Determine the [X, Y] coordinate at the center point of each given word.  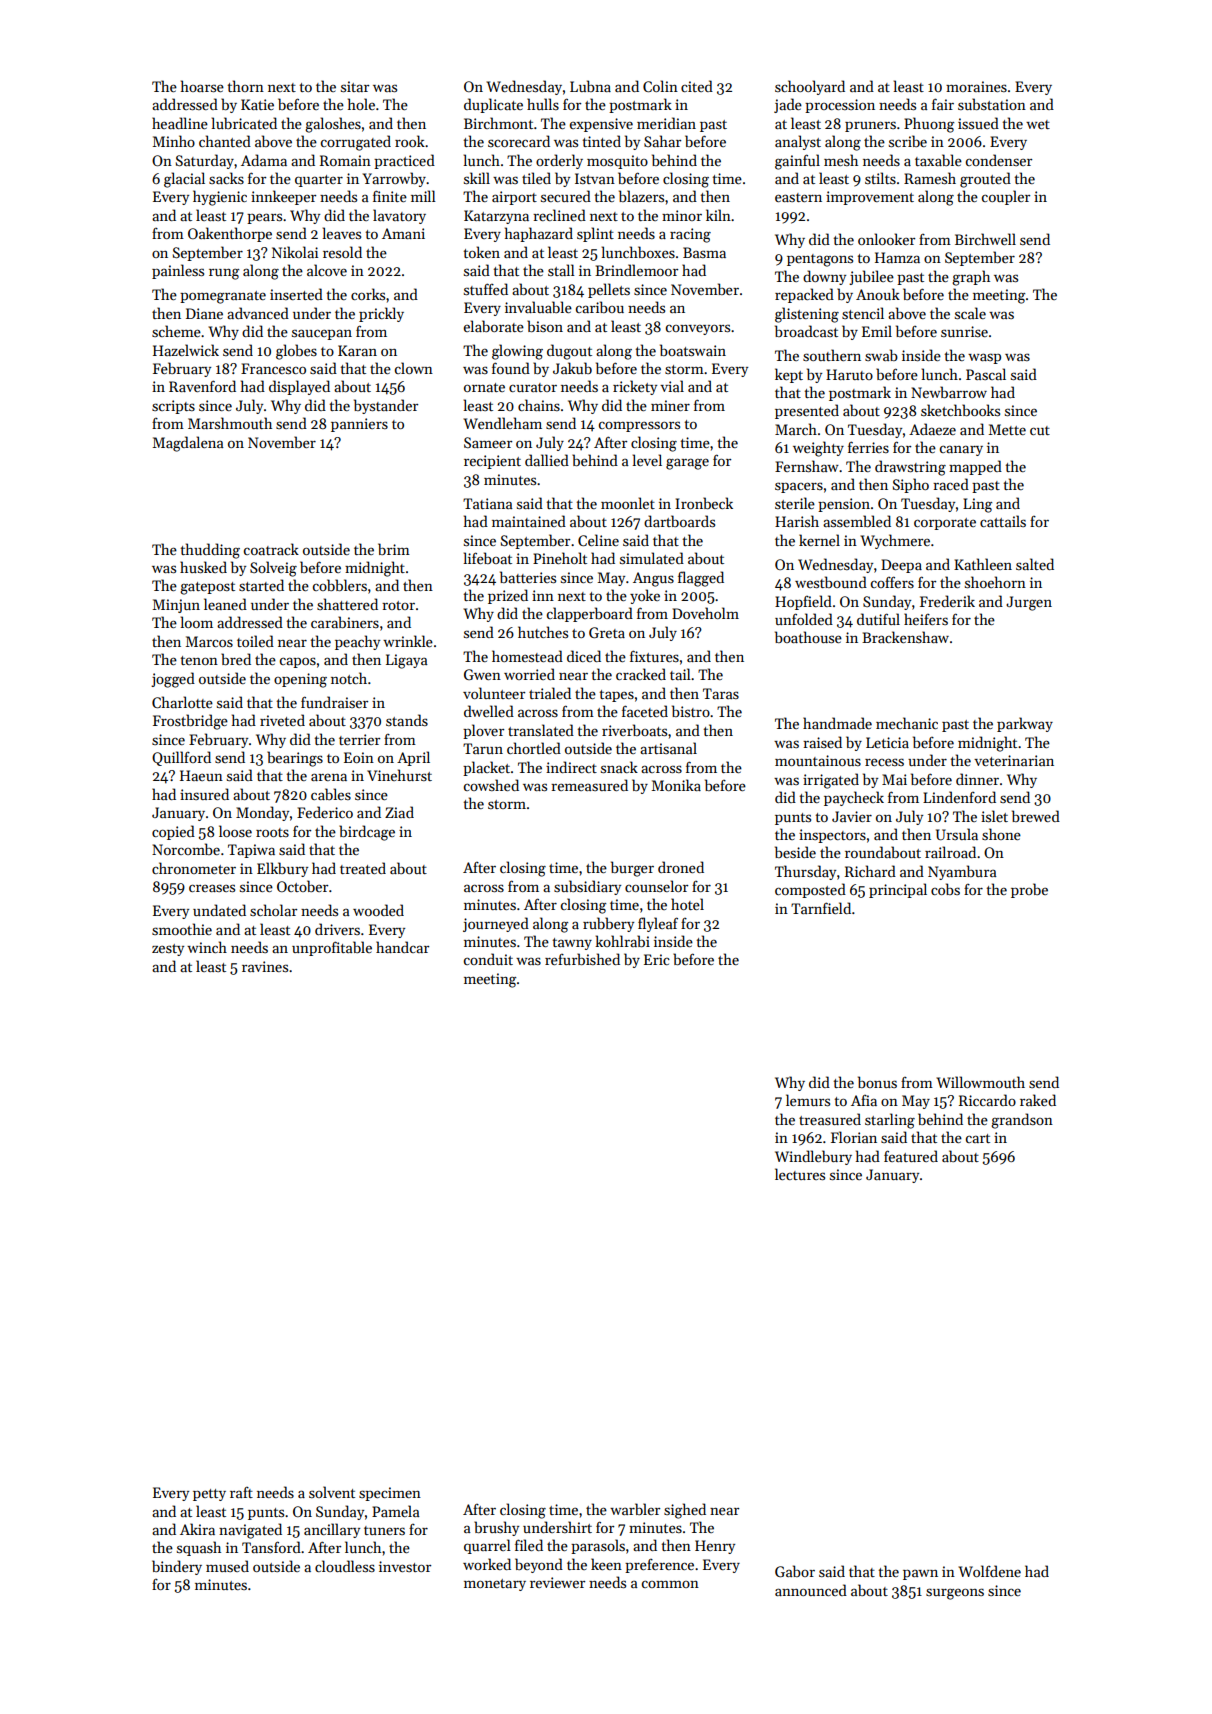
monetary [495, 1585]
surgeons [955, 1594]
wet [1038, 124]
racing [690, 235]
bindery [177, 1567]
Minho [174, 141]
